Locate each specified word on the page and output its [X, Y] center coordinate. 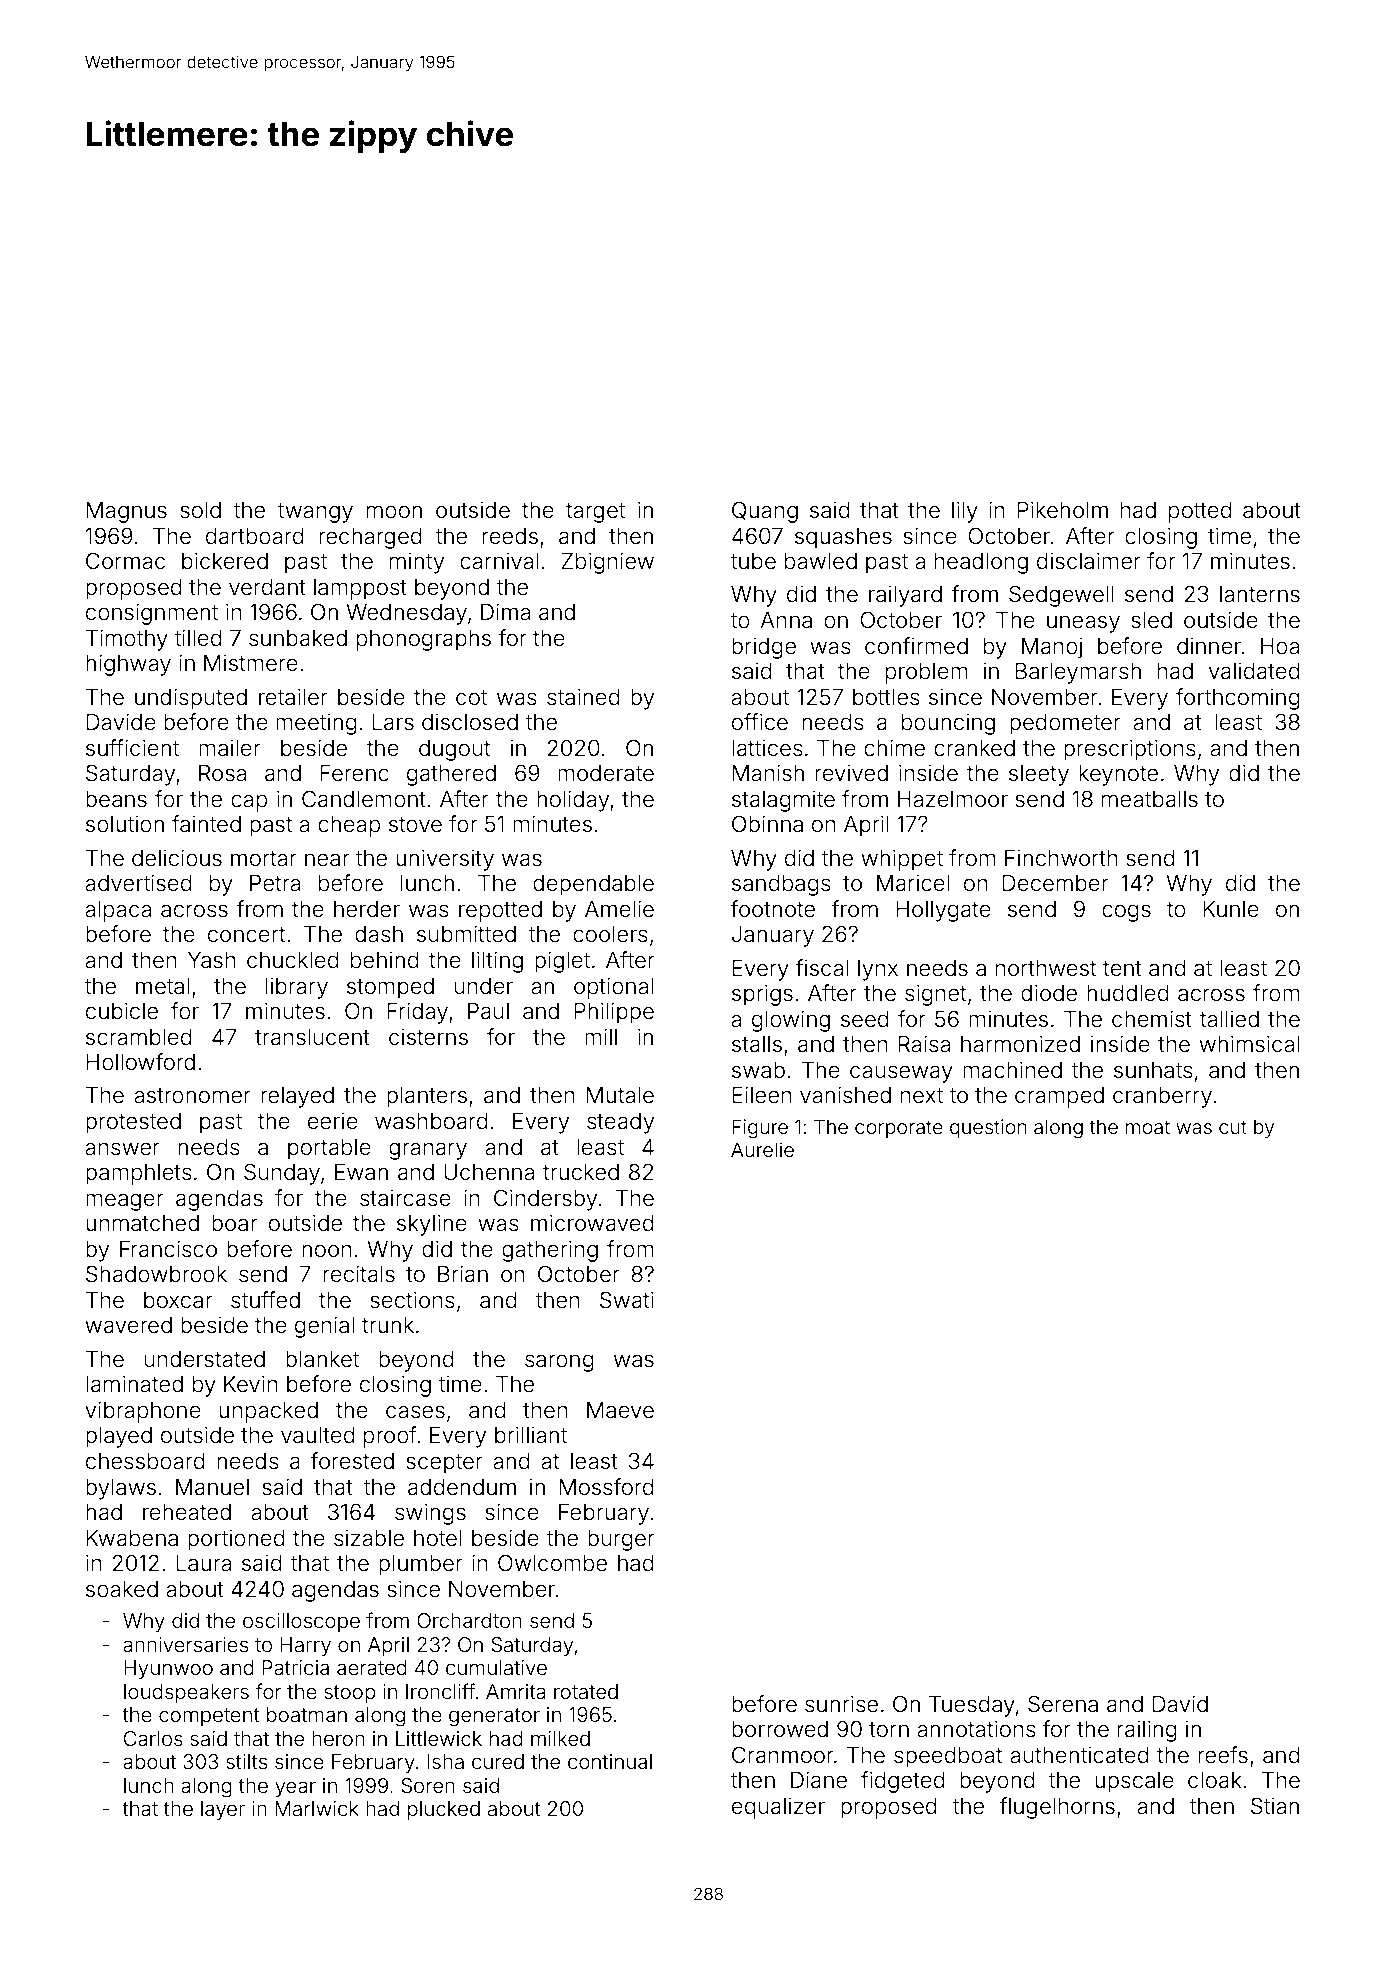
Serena [1063, 1704]
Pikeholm [1062, 510]
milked [560, 1738]
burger [621, 1540]
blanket [322, 1359]
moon [394, 512]
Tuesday [972, 1706]
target [595, 513]
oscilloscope [301, 1622]
